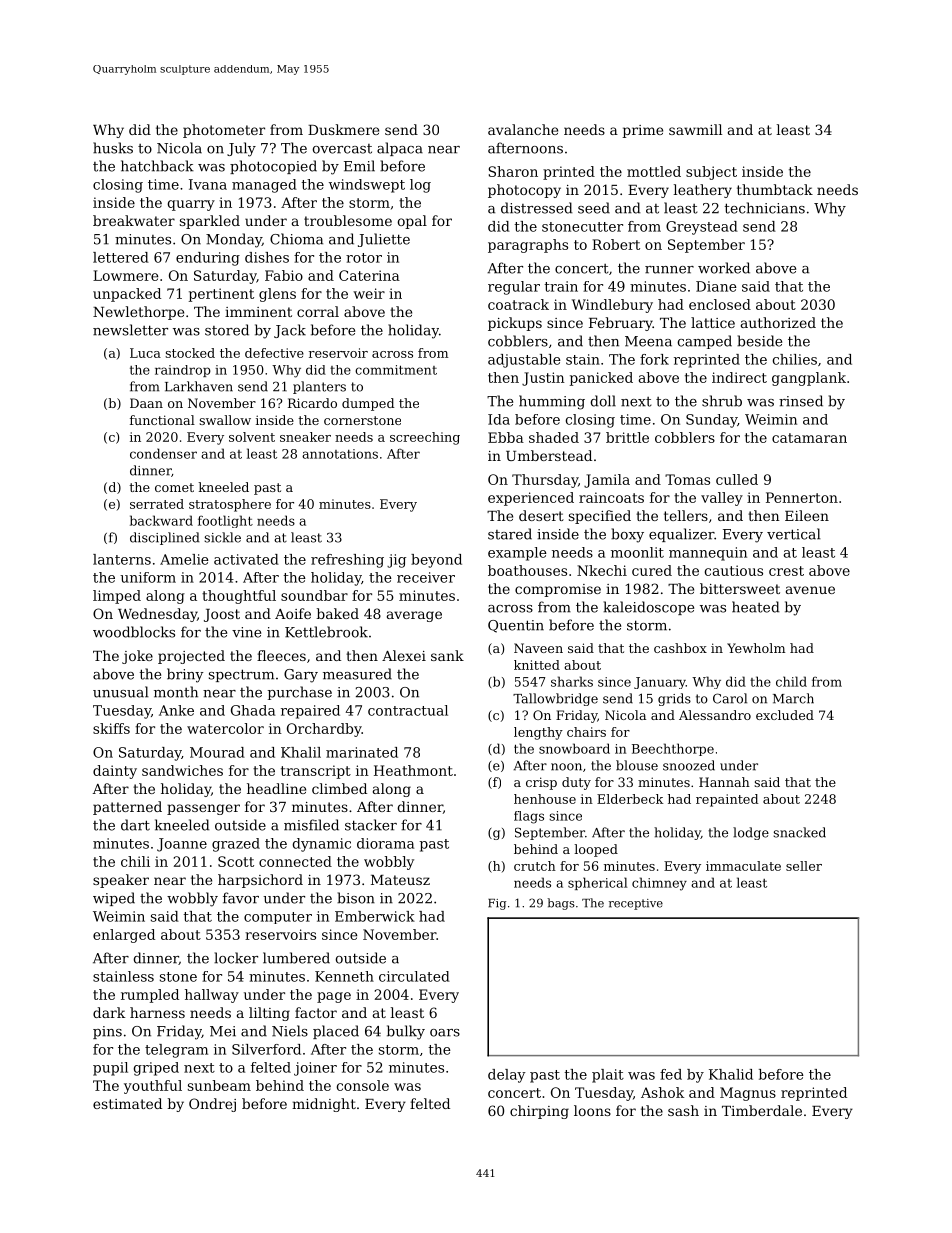 This page has width=952, height=1233. What do you see at coordinates (727, 800) in the page?
I see `repainted` at bounding box center [727, 800].
